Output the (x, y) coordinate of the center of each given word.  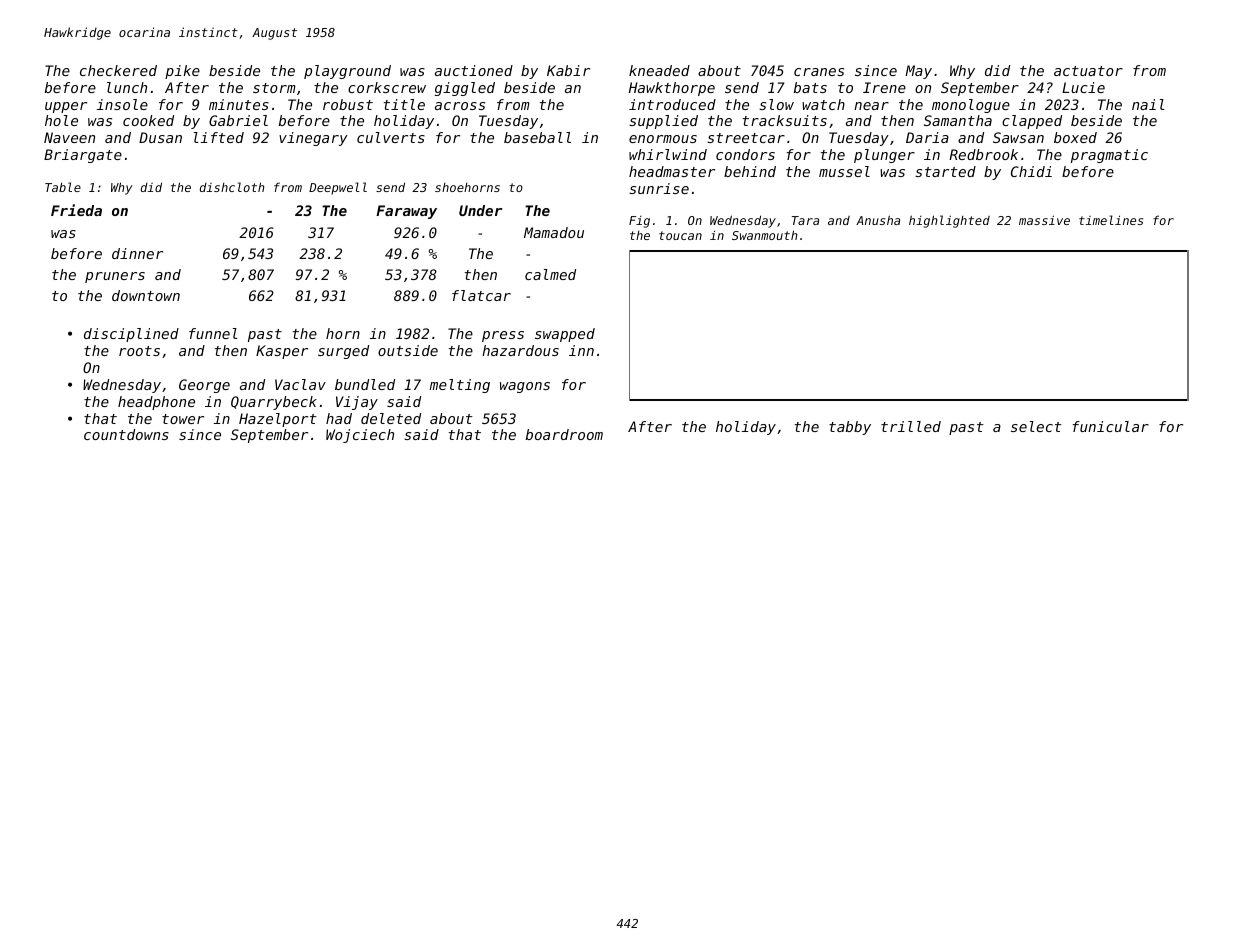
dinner (137, 253)
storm (274, 88)
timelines (1111, 220)
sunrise (659, 188)
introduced (672, 104)
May (918, 72)
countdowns (126, 434)
